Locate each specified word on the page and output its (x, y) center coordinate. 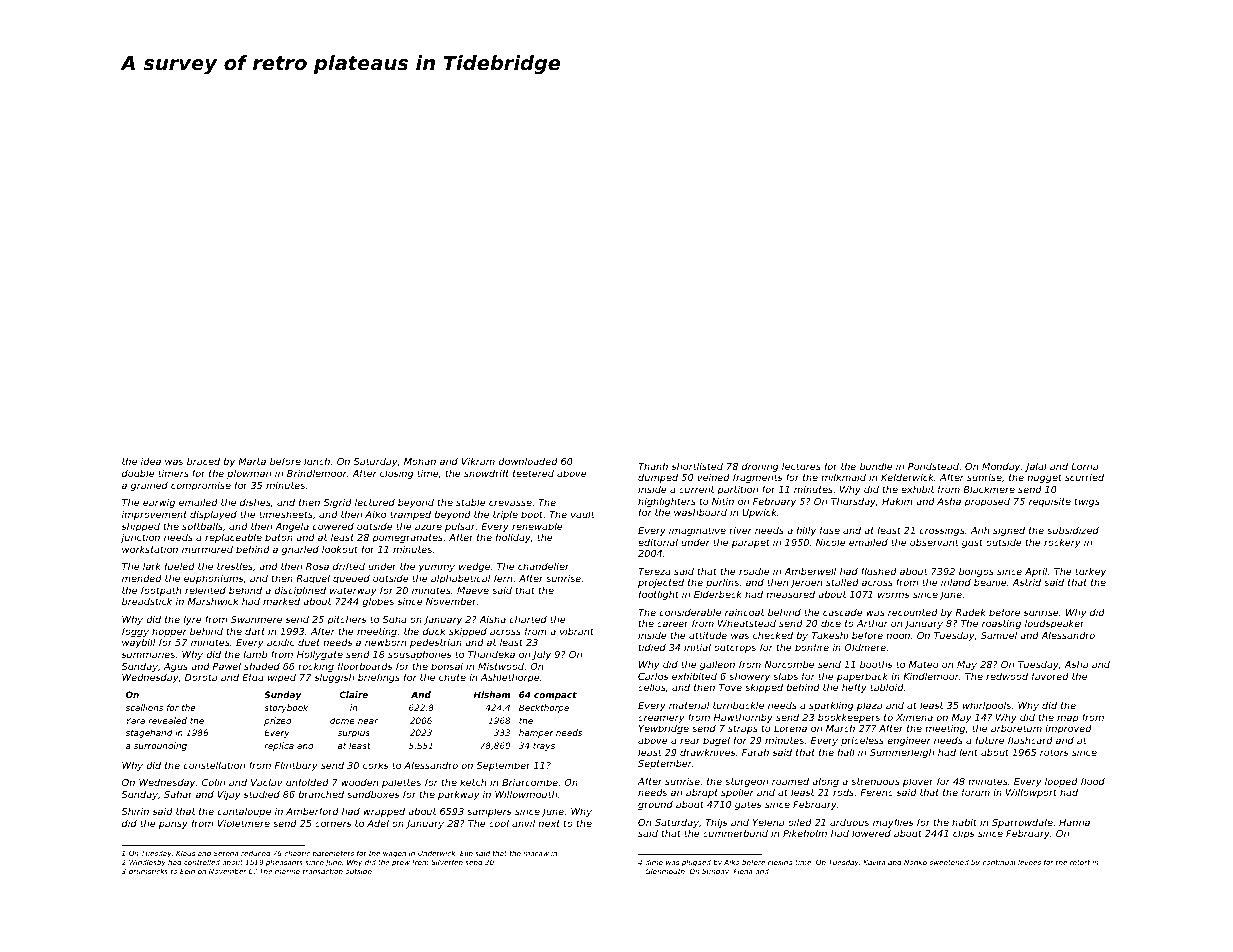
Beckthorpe (544, 708)
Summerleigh (902, 753)
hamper (536, 733)
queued (351, 579)
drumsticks (148, 871)
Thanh (653, 466)
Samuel (999, 635)
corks (375, 765)
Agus (176, 667)
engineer (909, 741)
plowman (249, 474)
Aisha (492, 619)
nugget (1044, 478)
